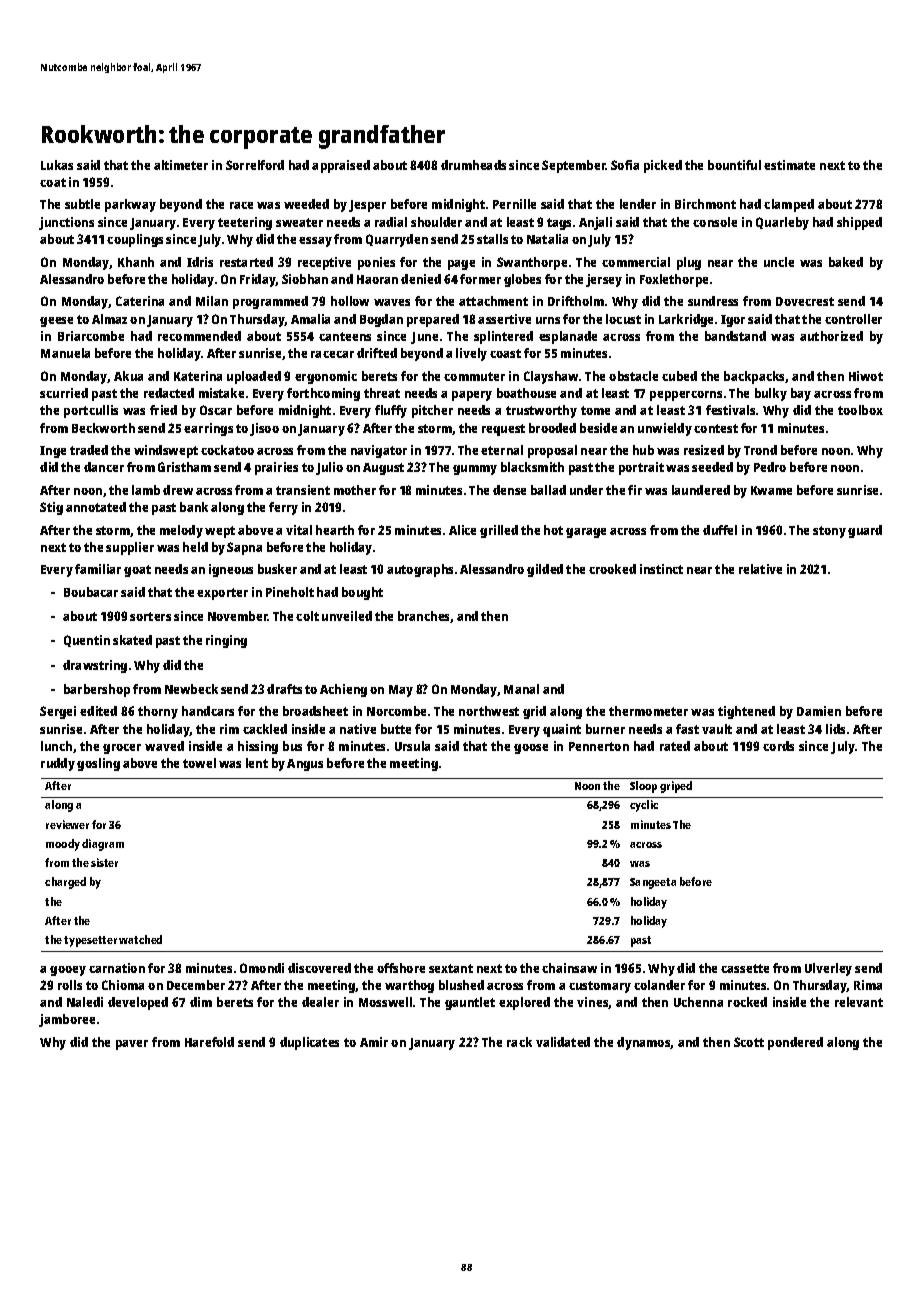 The height and width of the image is (1308, 924). What do you see at coordinates (254, 377) in the image?
I see `uploaded` at bounding box center [254, 377].
